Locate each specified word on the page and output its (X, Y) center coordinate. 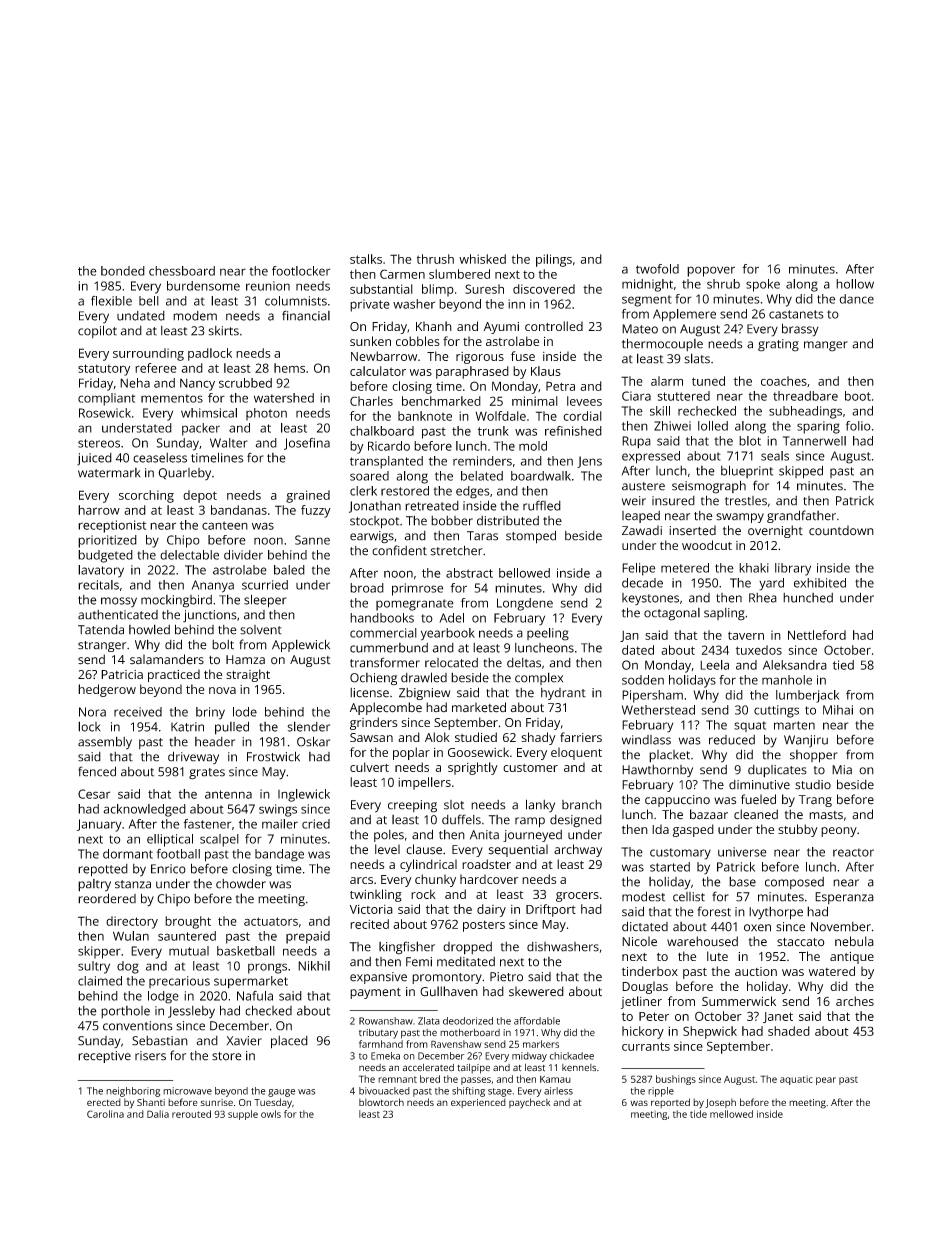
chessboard (182, 271)
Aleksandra (795, 665)
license (369, 693)
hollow (855, 284)
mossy (119, 602)
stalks (366, 259)
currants (646, 1046)
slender (308, 726)
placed (289, 1042)
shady (539, 738)
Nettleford (817, 635)
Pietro (506, 977)
